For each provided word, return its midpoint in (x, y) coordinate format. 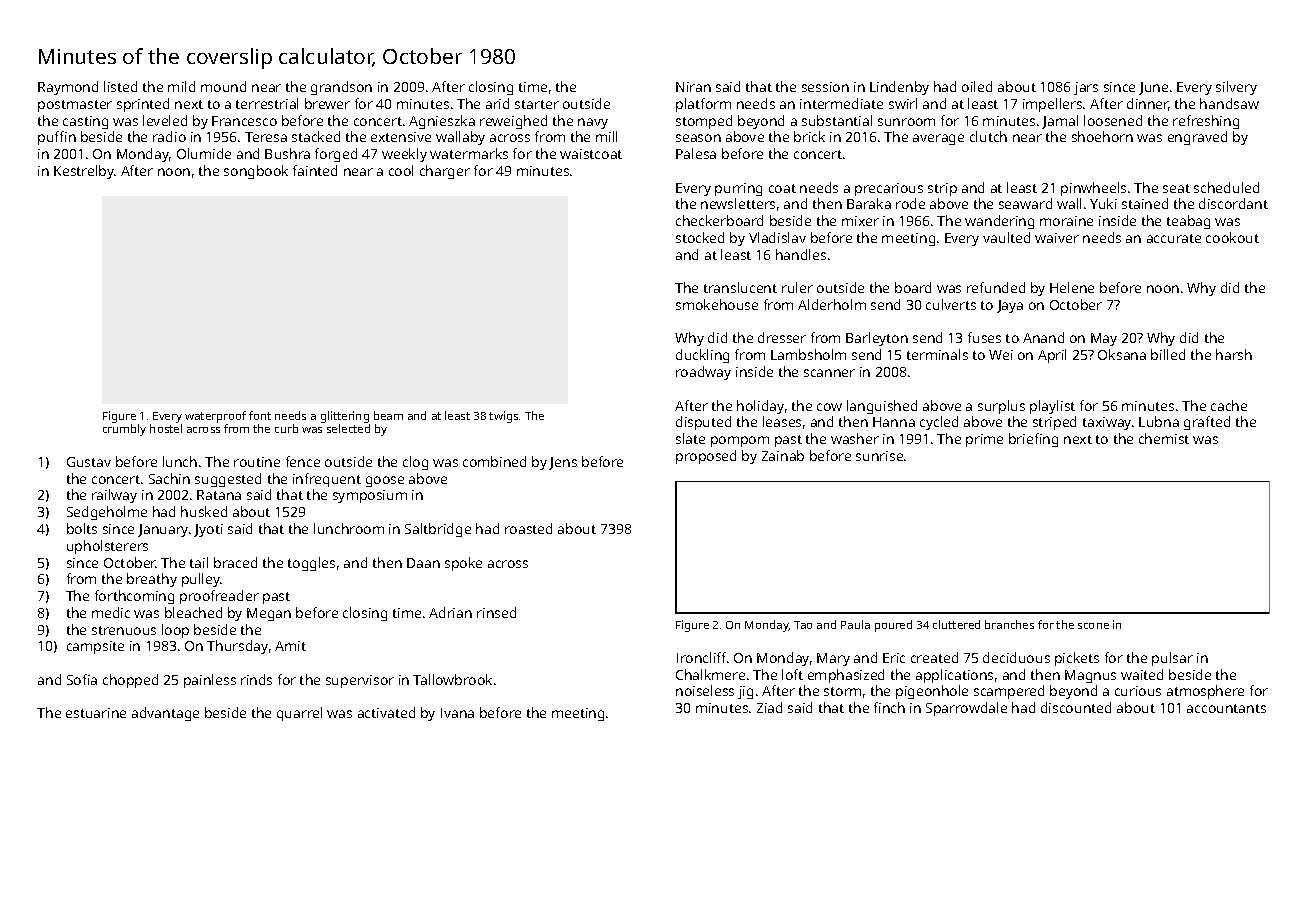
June (1153, 88)
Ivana (457, 713)
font (260, 415)
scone (1093, 626)
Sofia (82, 679)
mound (223, 86)
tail (199, 562)
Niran (693, 87)
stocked (700, 237)
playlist (1052, 407)
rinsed (496, 612)
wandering (999, 222)
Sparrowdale (966, 709)
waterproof (215, 417)
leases (782, 421)
